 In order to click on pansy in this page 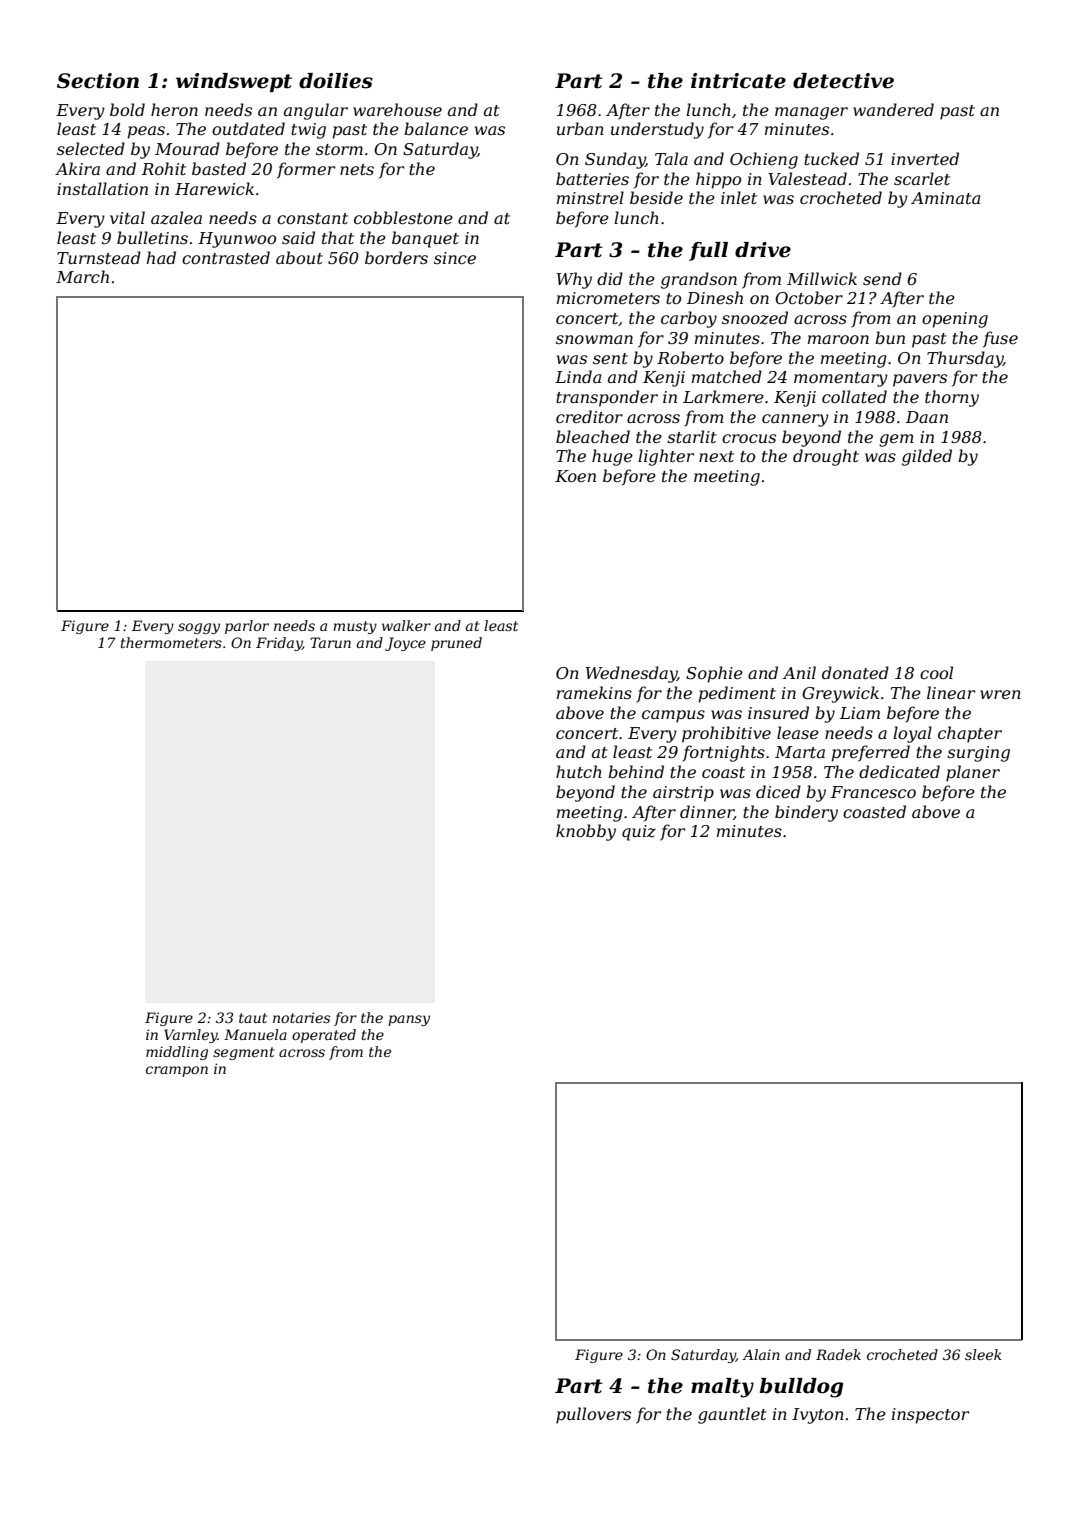, I will do `click(409, 1020)`.
